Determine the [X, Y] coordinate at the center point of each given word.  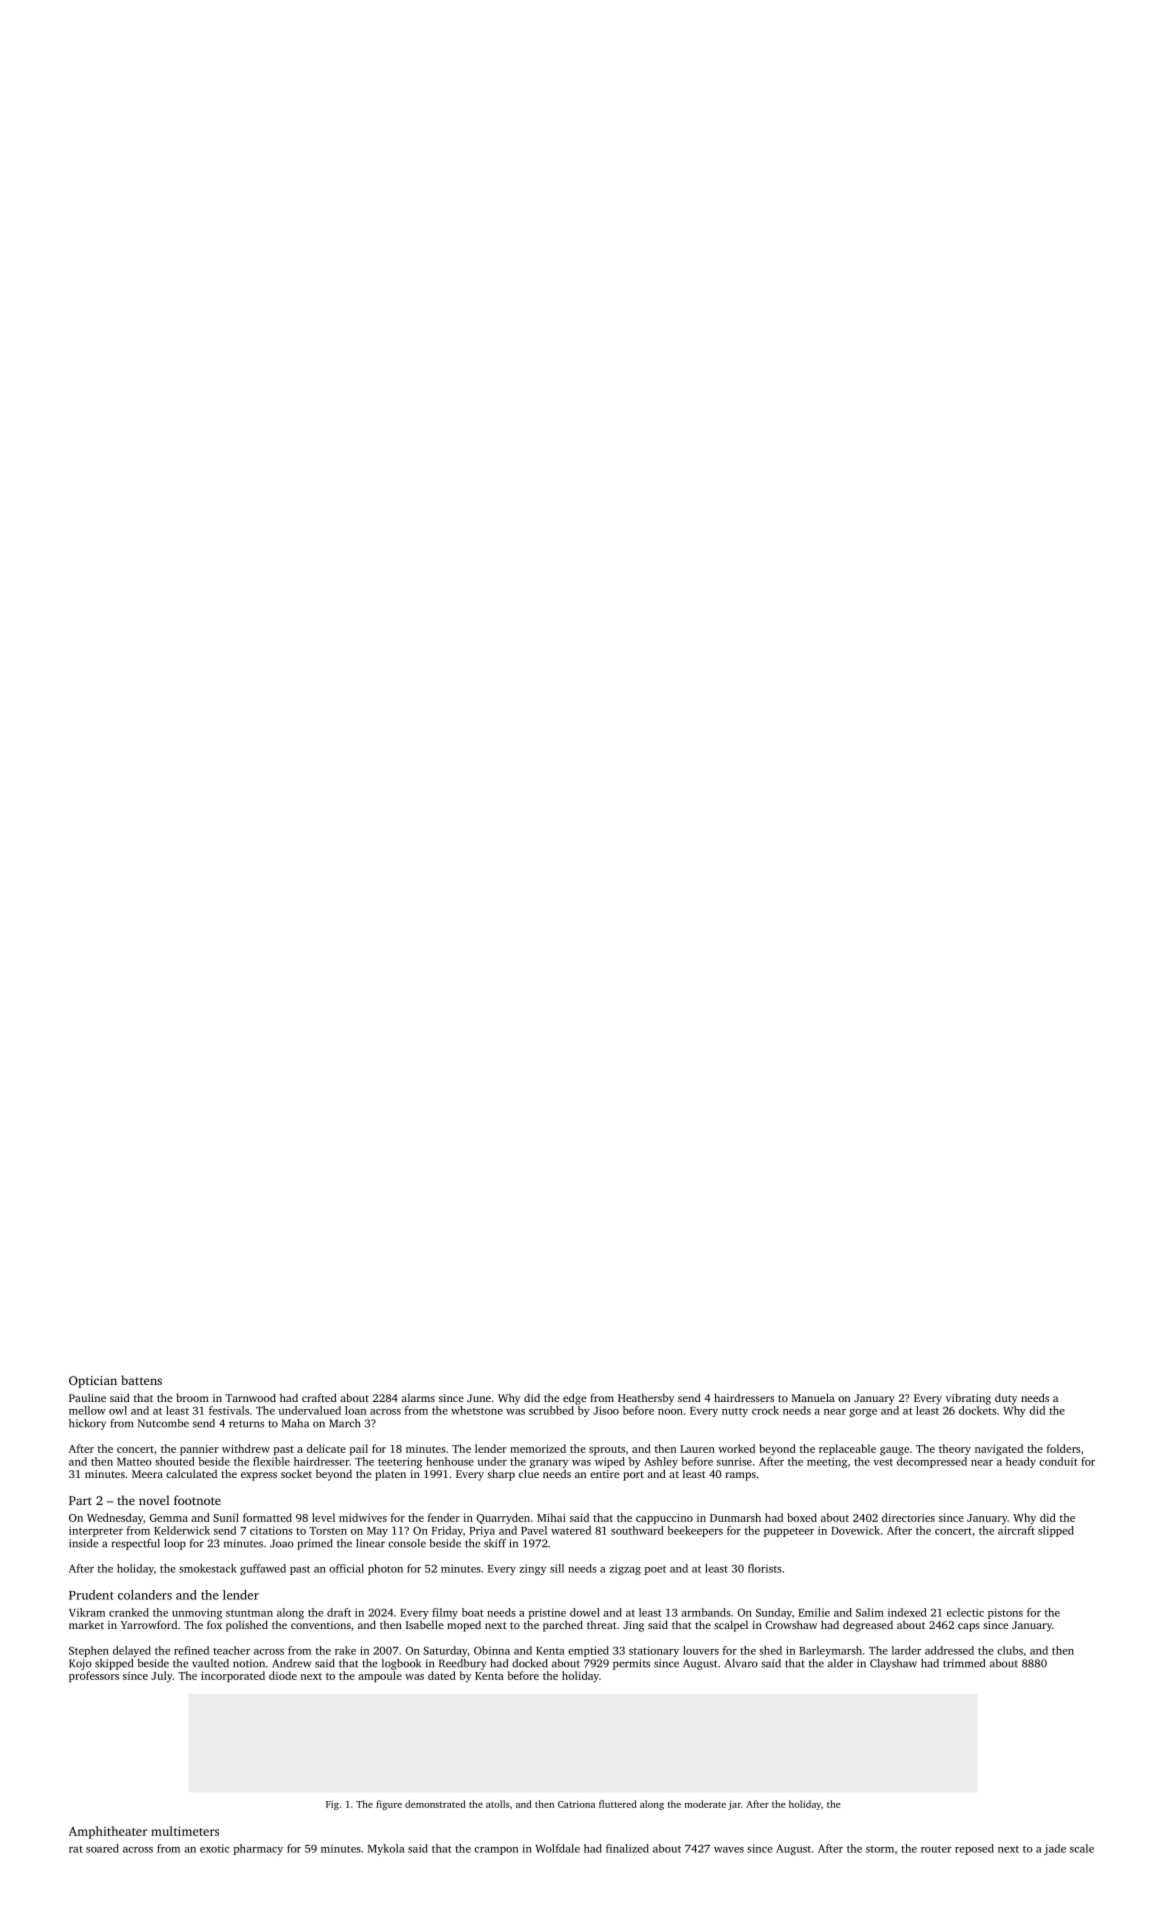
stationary [654, 1651]
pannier [199, 1450]
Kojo [80, 1664]
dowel [585, 1612]
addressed [949, 1650]
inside [83, 1543]
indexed [907, 1612]
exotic [214, 1848]
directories [908, 1517]
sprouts [607, 1450]
